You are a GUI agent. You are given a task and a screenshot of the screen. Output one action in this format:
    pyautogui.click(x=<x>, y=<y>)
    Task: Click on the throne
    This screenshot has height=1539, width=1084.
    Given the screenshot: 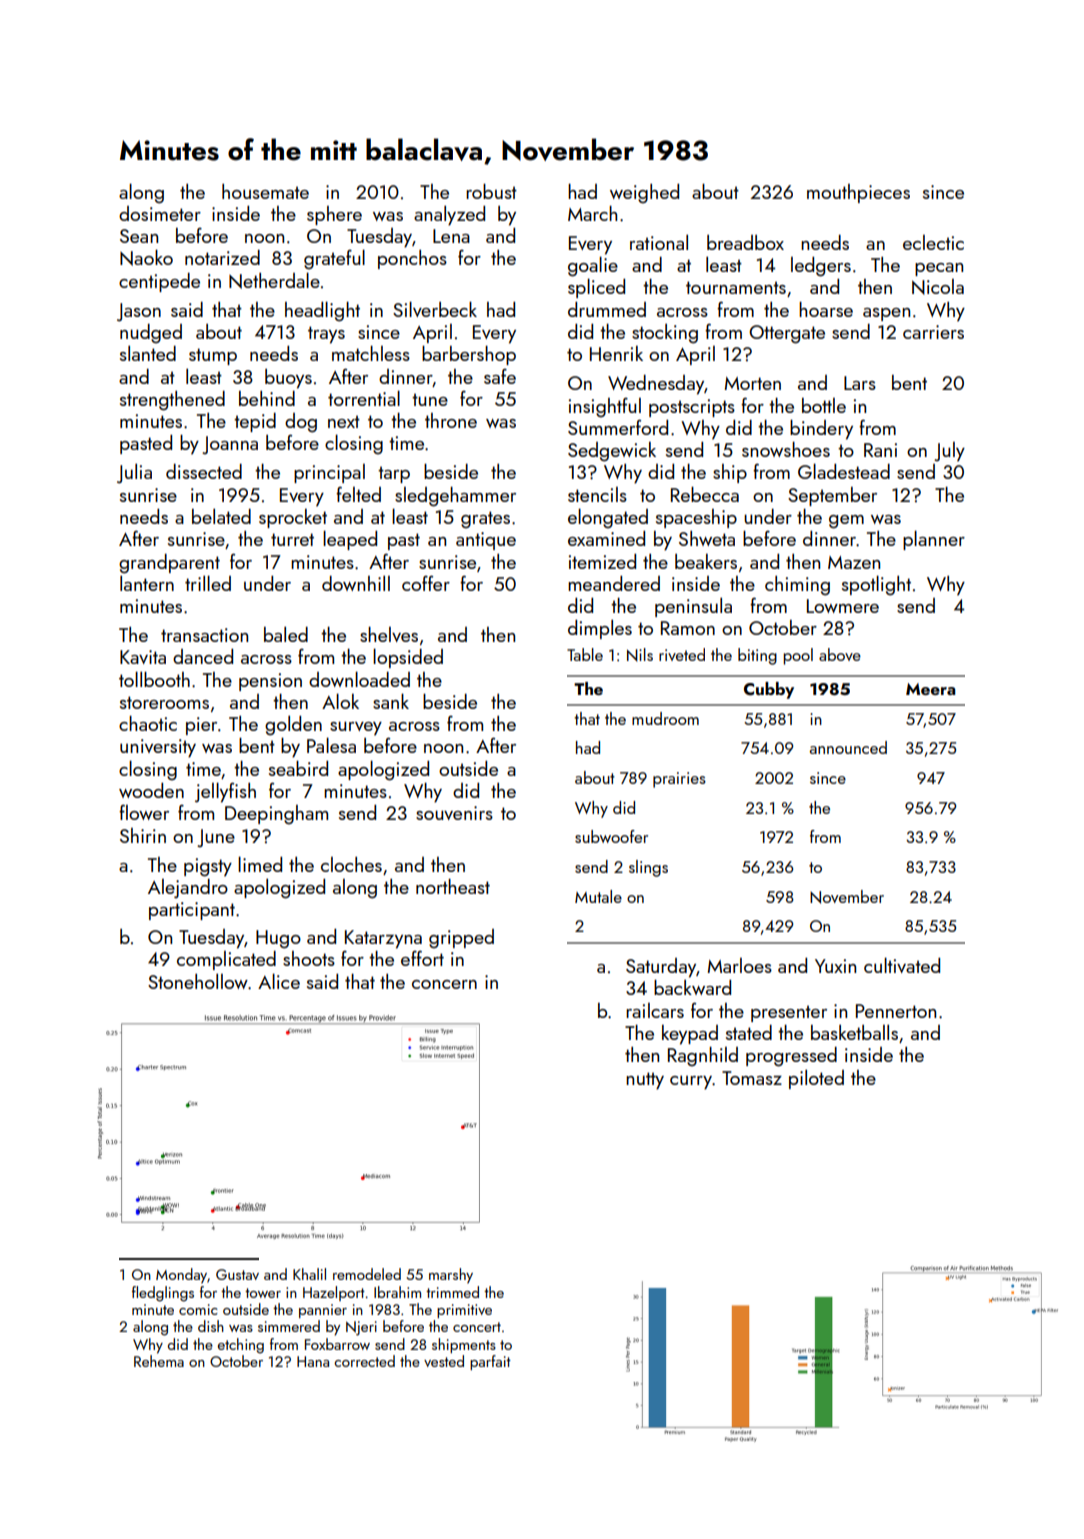 What is the action you would take?
    pyautogui.click(x=451, y=420)
